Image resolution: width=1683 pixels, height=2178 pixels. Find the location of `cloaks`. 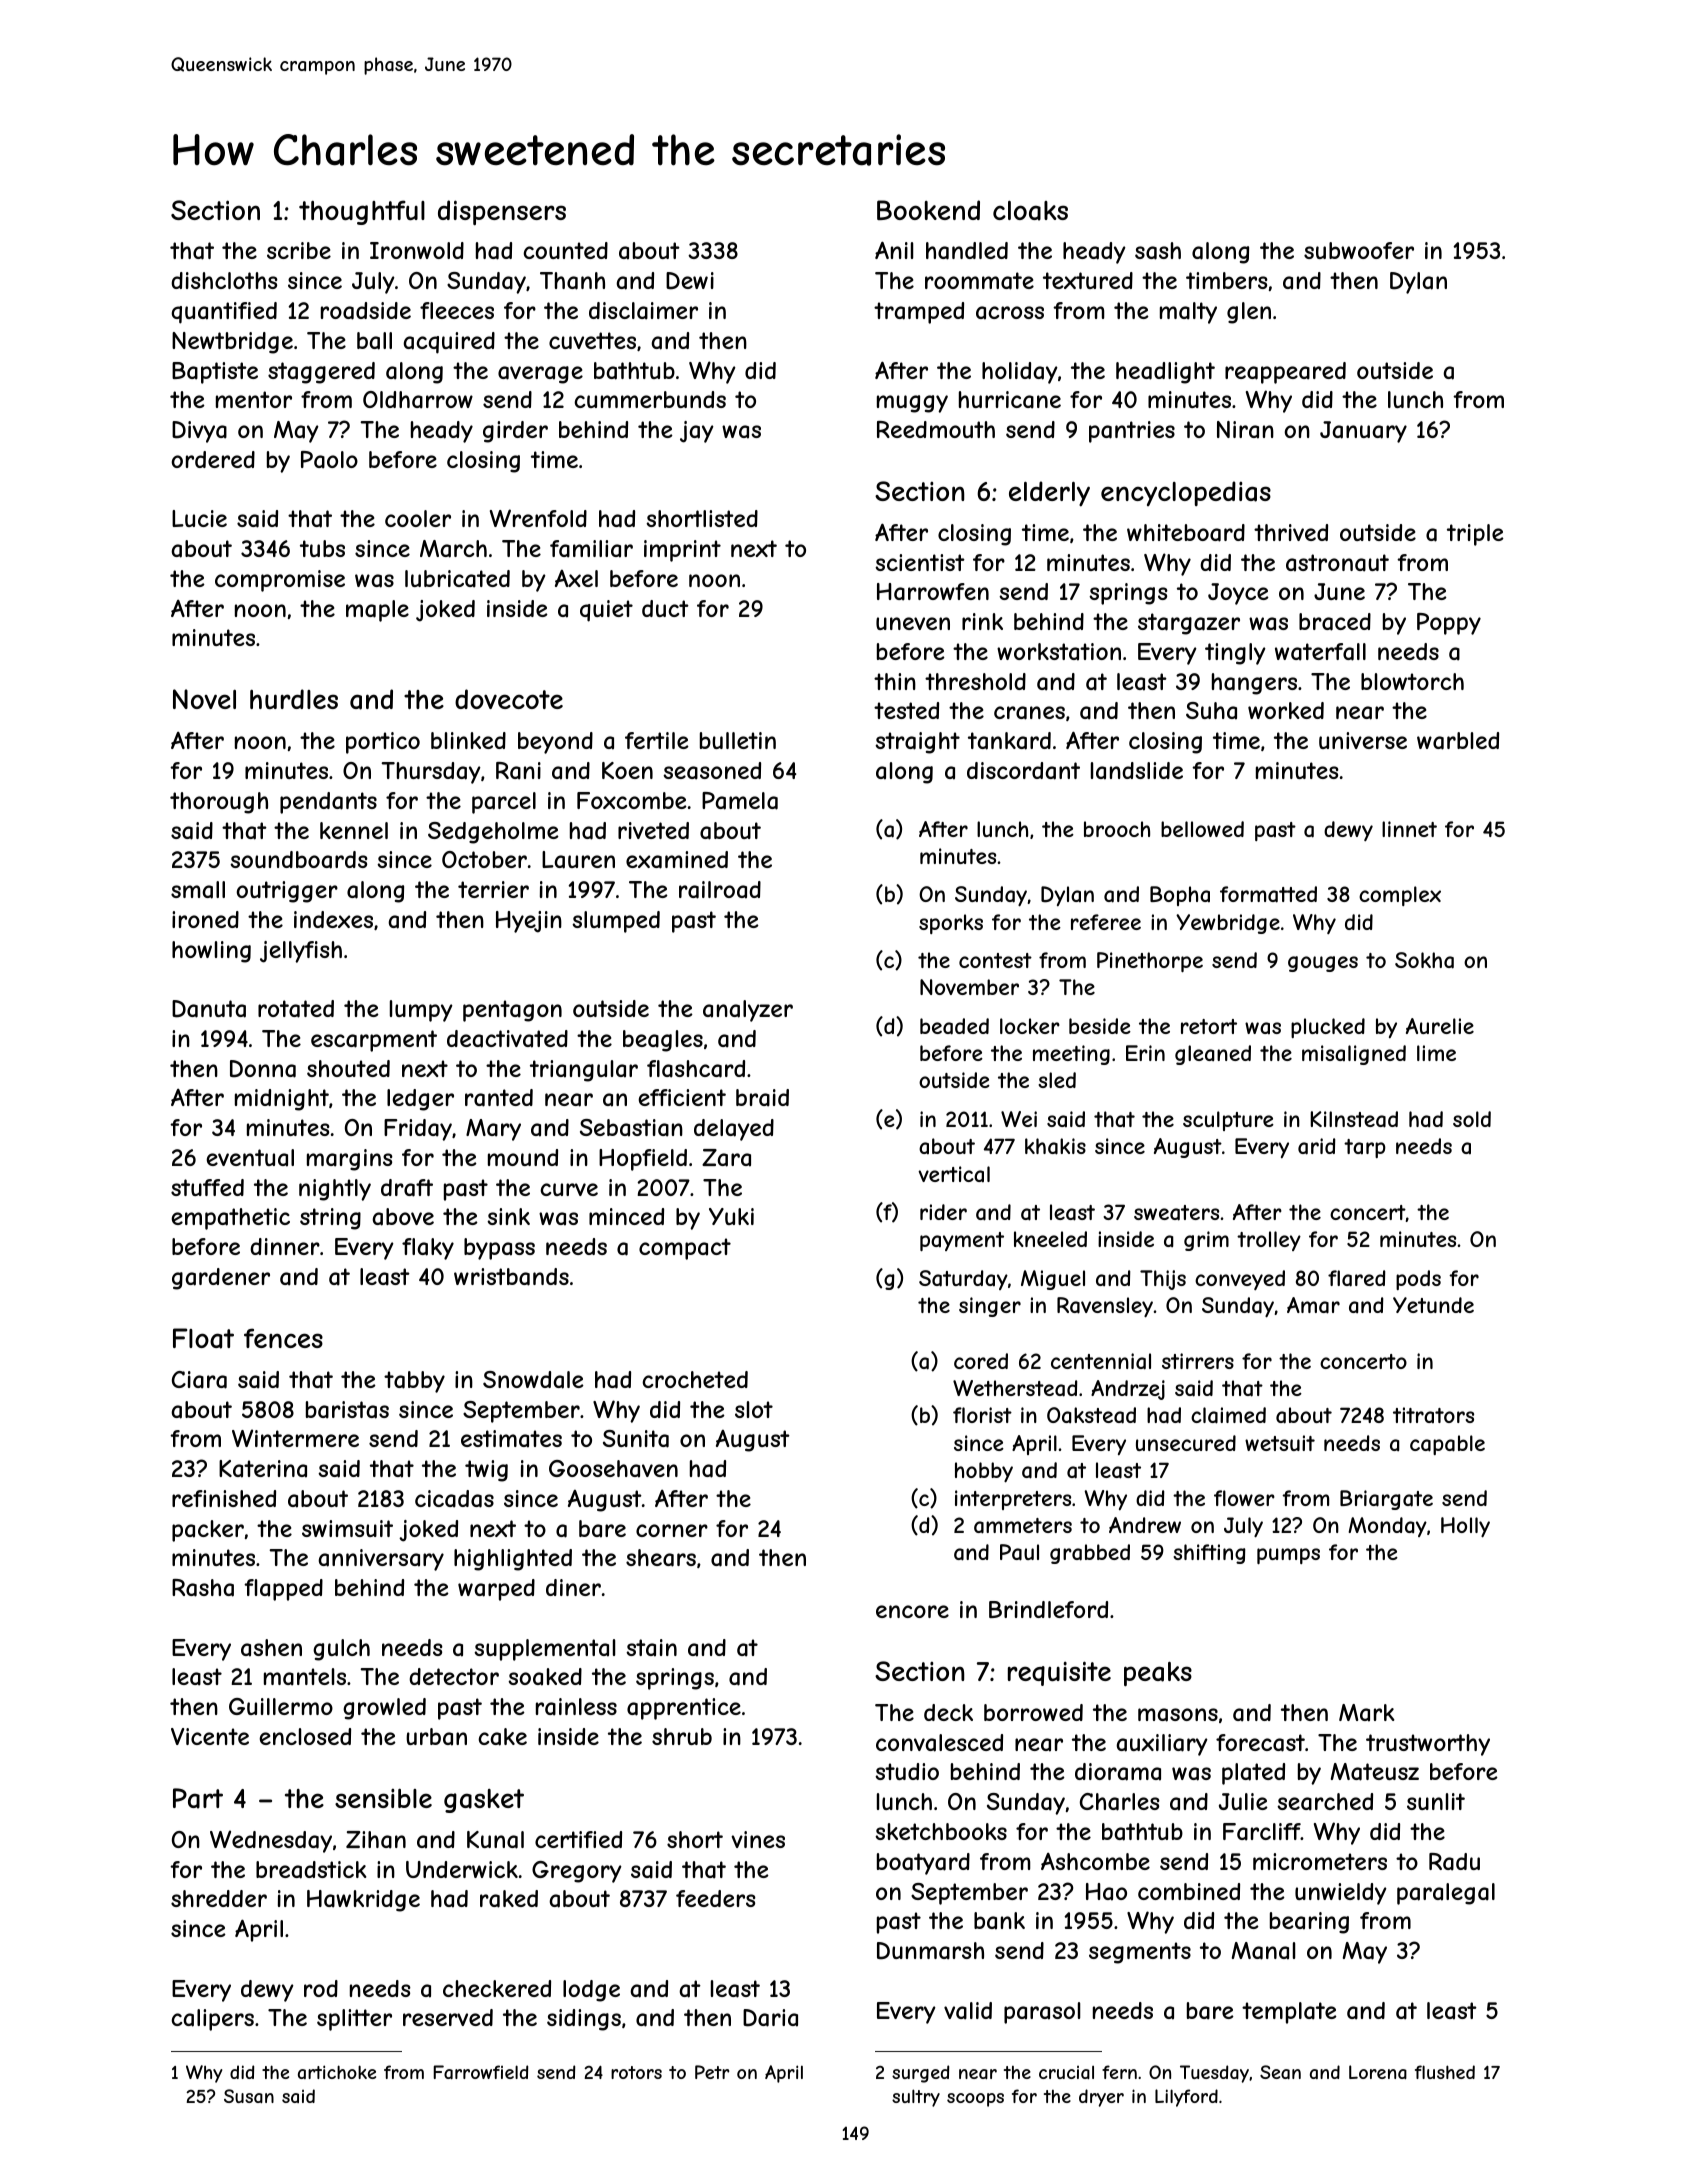

cloaks is located at coordinates (1030, 211).
